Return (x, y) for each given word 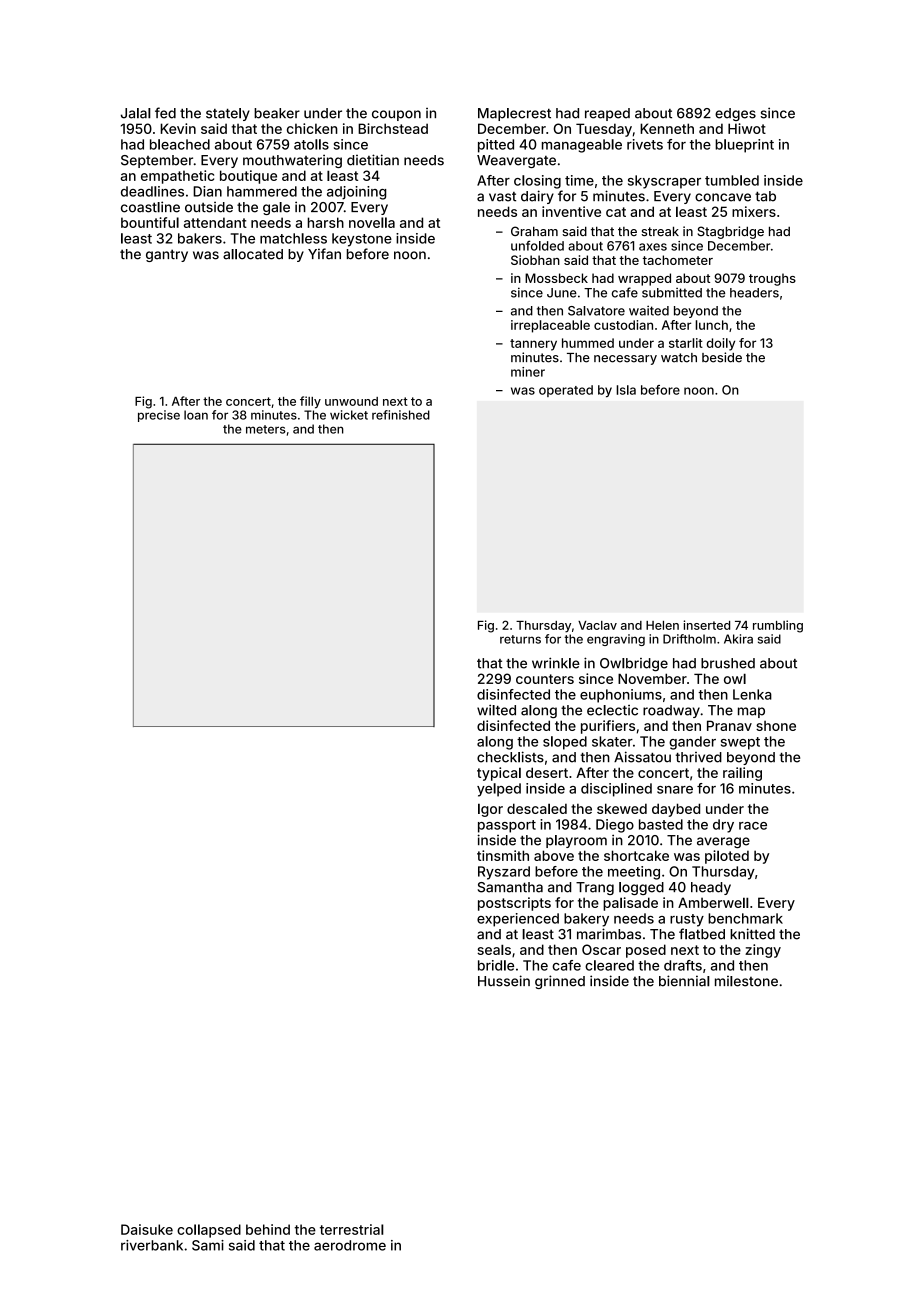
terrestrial (352, 1229)
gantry (167, 255)
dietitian (373, 160)
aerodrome (350, 1245)
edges (735, 114)
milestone (746, 981)
